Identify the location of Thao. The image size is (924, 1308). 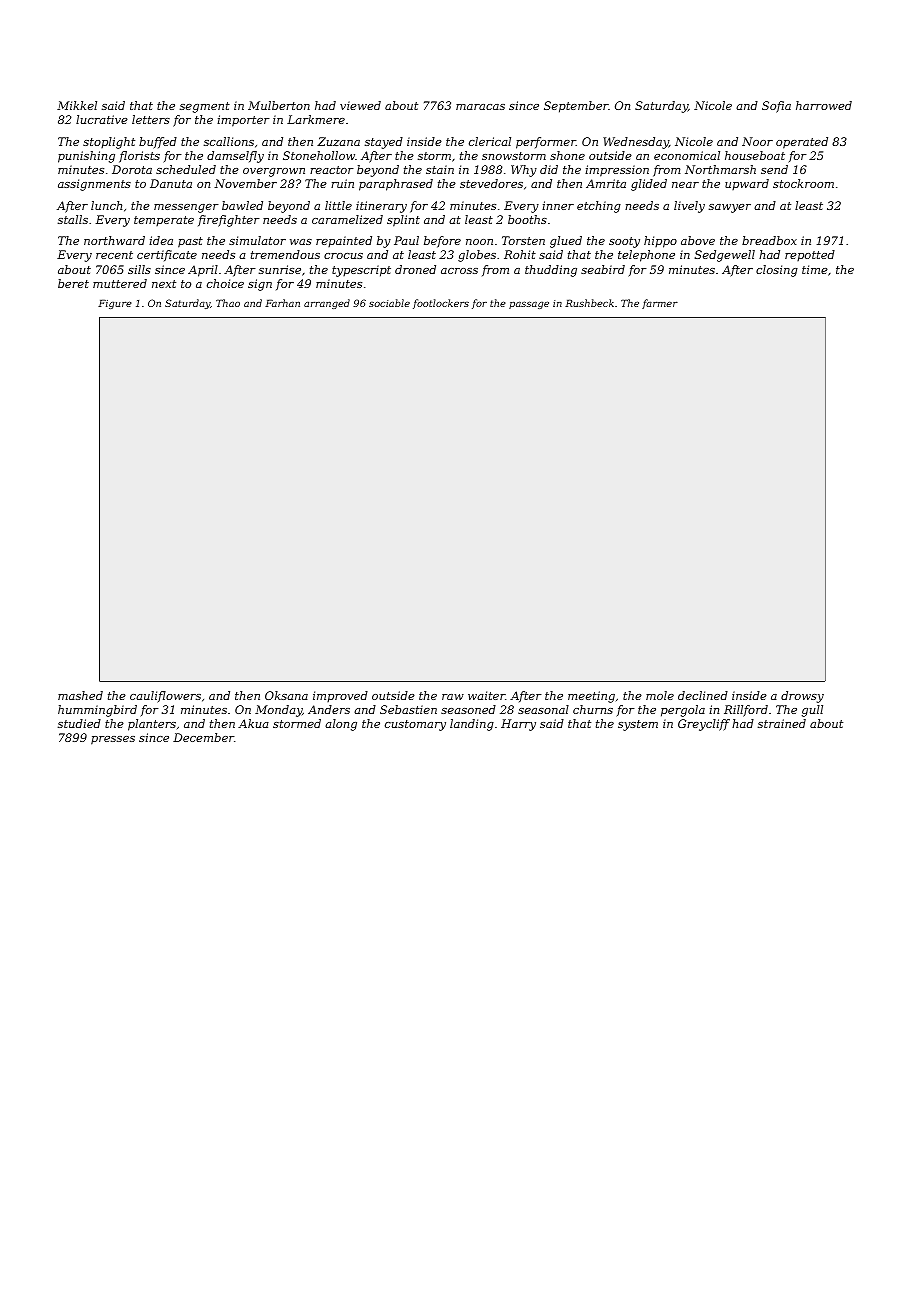
(228, 303).
